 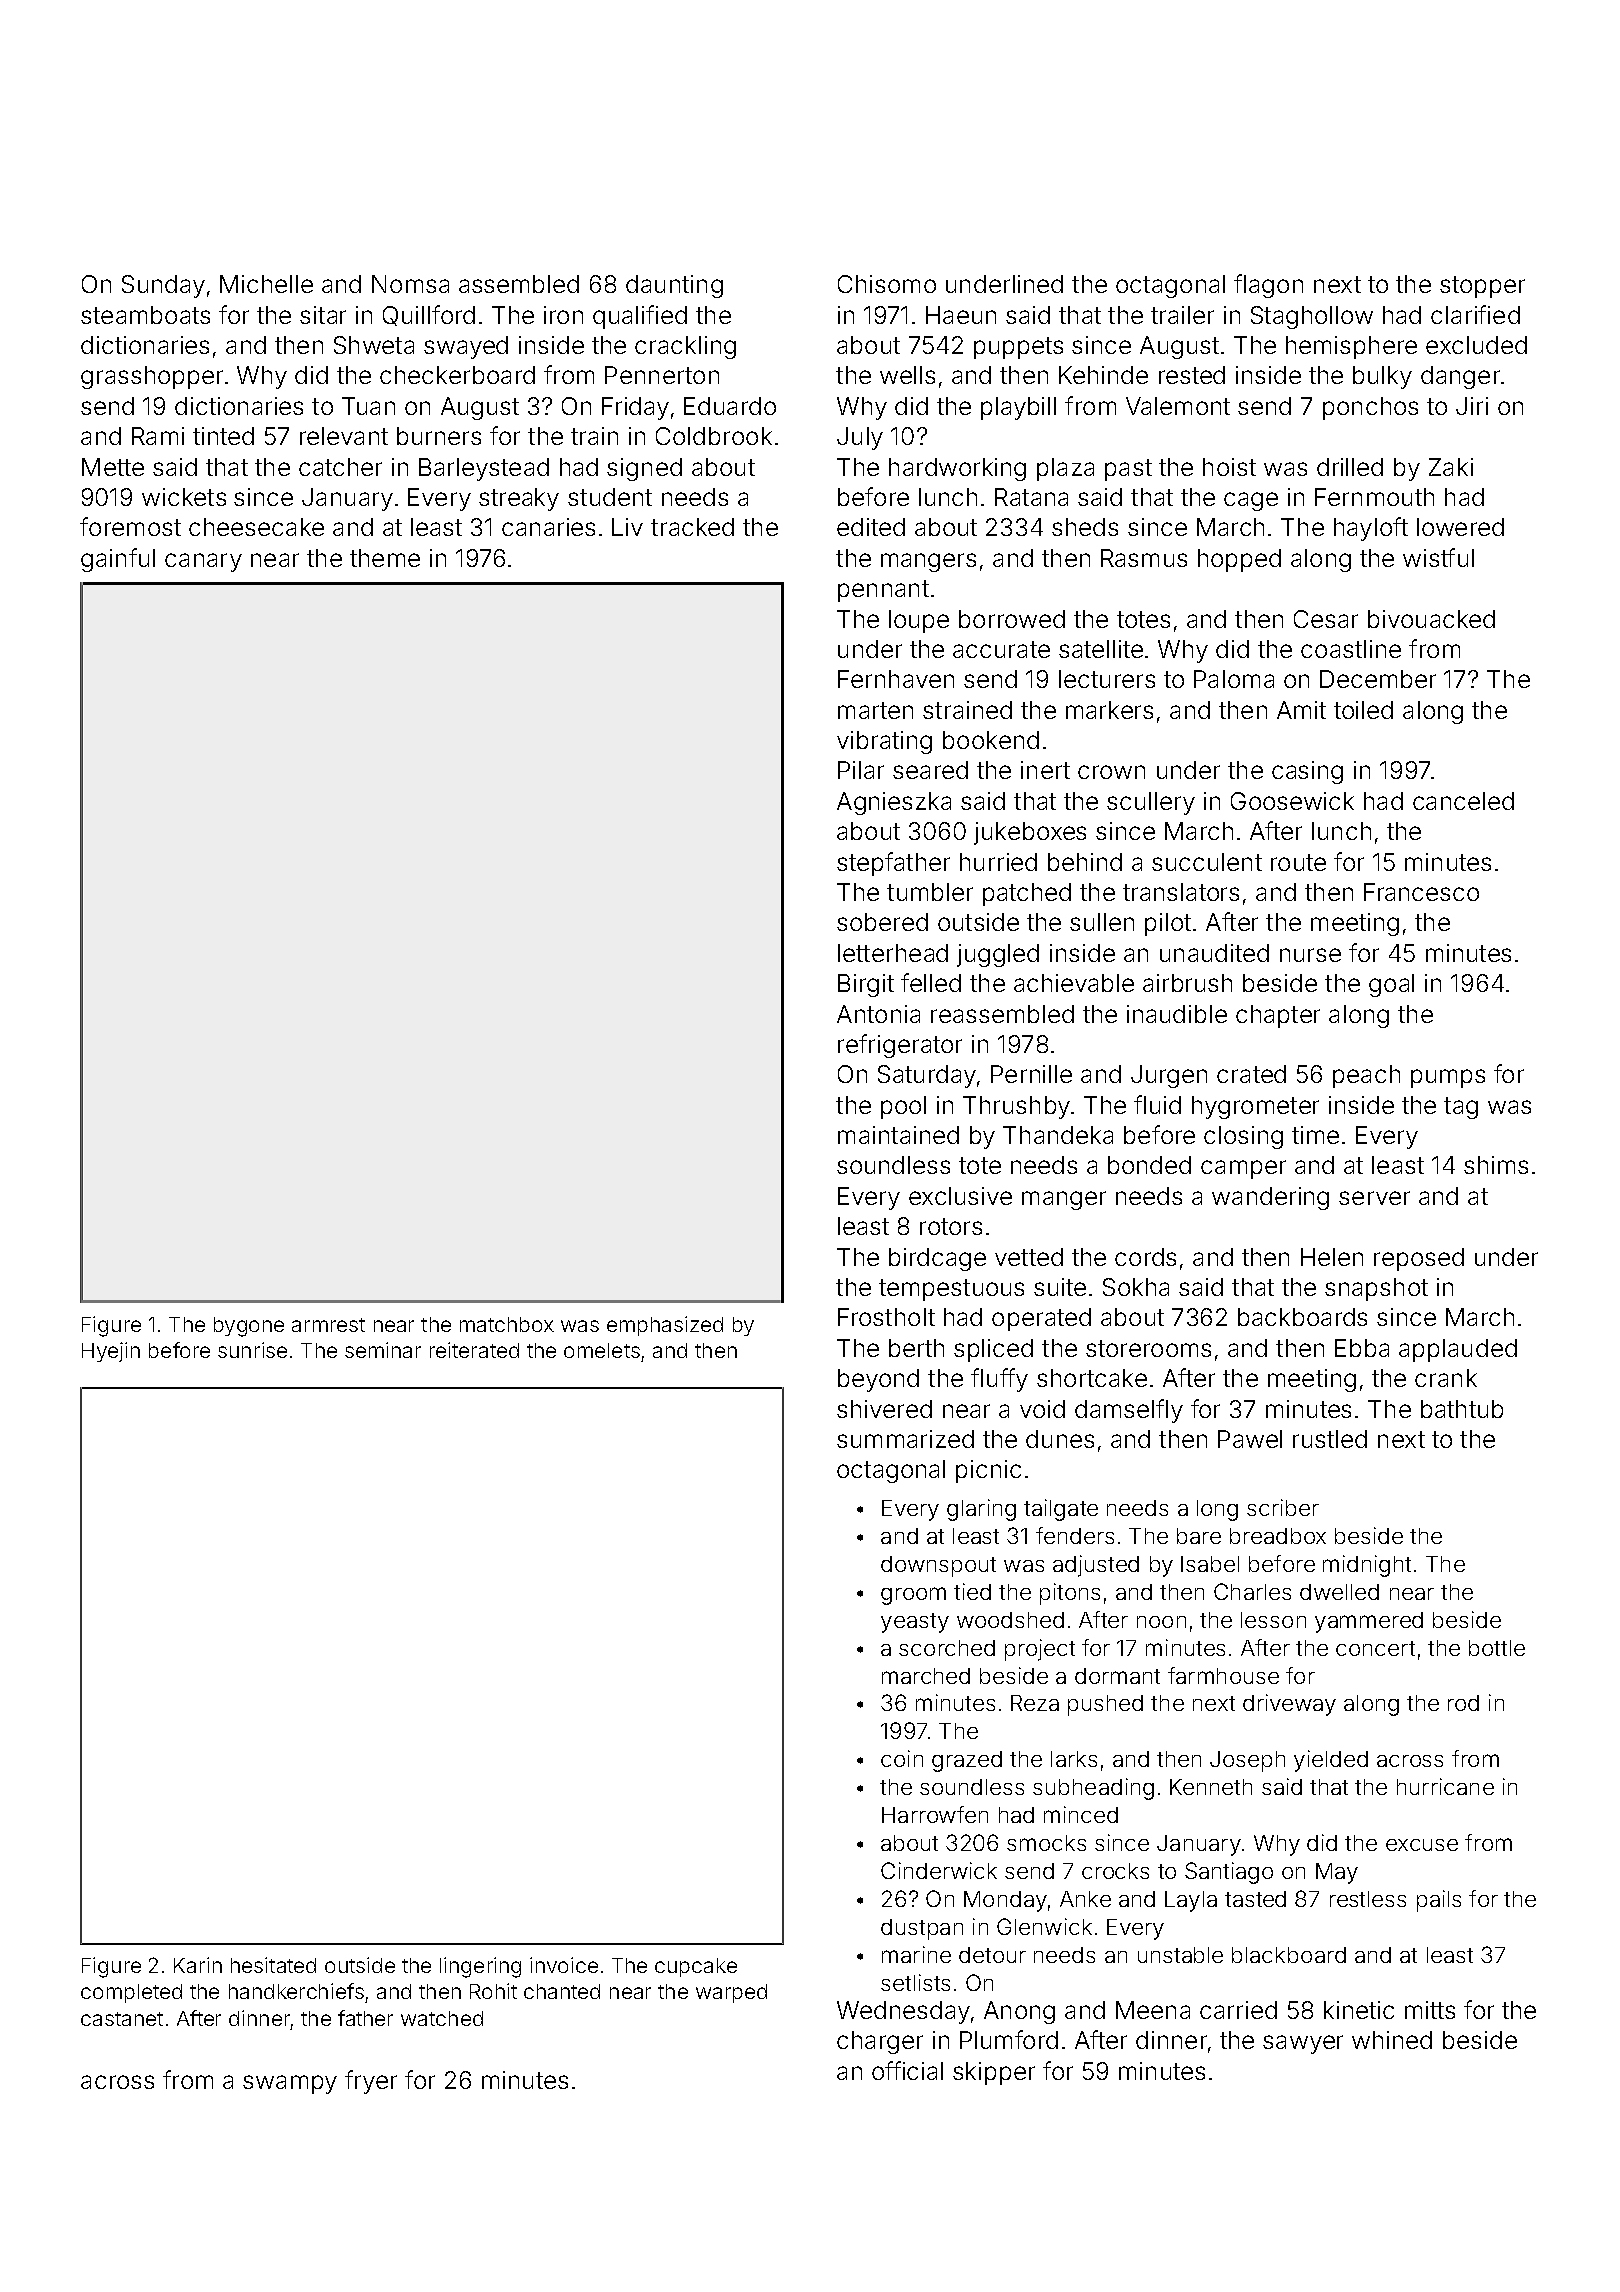 What do you see at coordinates (1351, 347) in the image?
I see `hemisphere` at bounding box center [1351, 347].
